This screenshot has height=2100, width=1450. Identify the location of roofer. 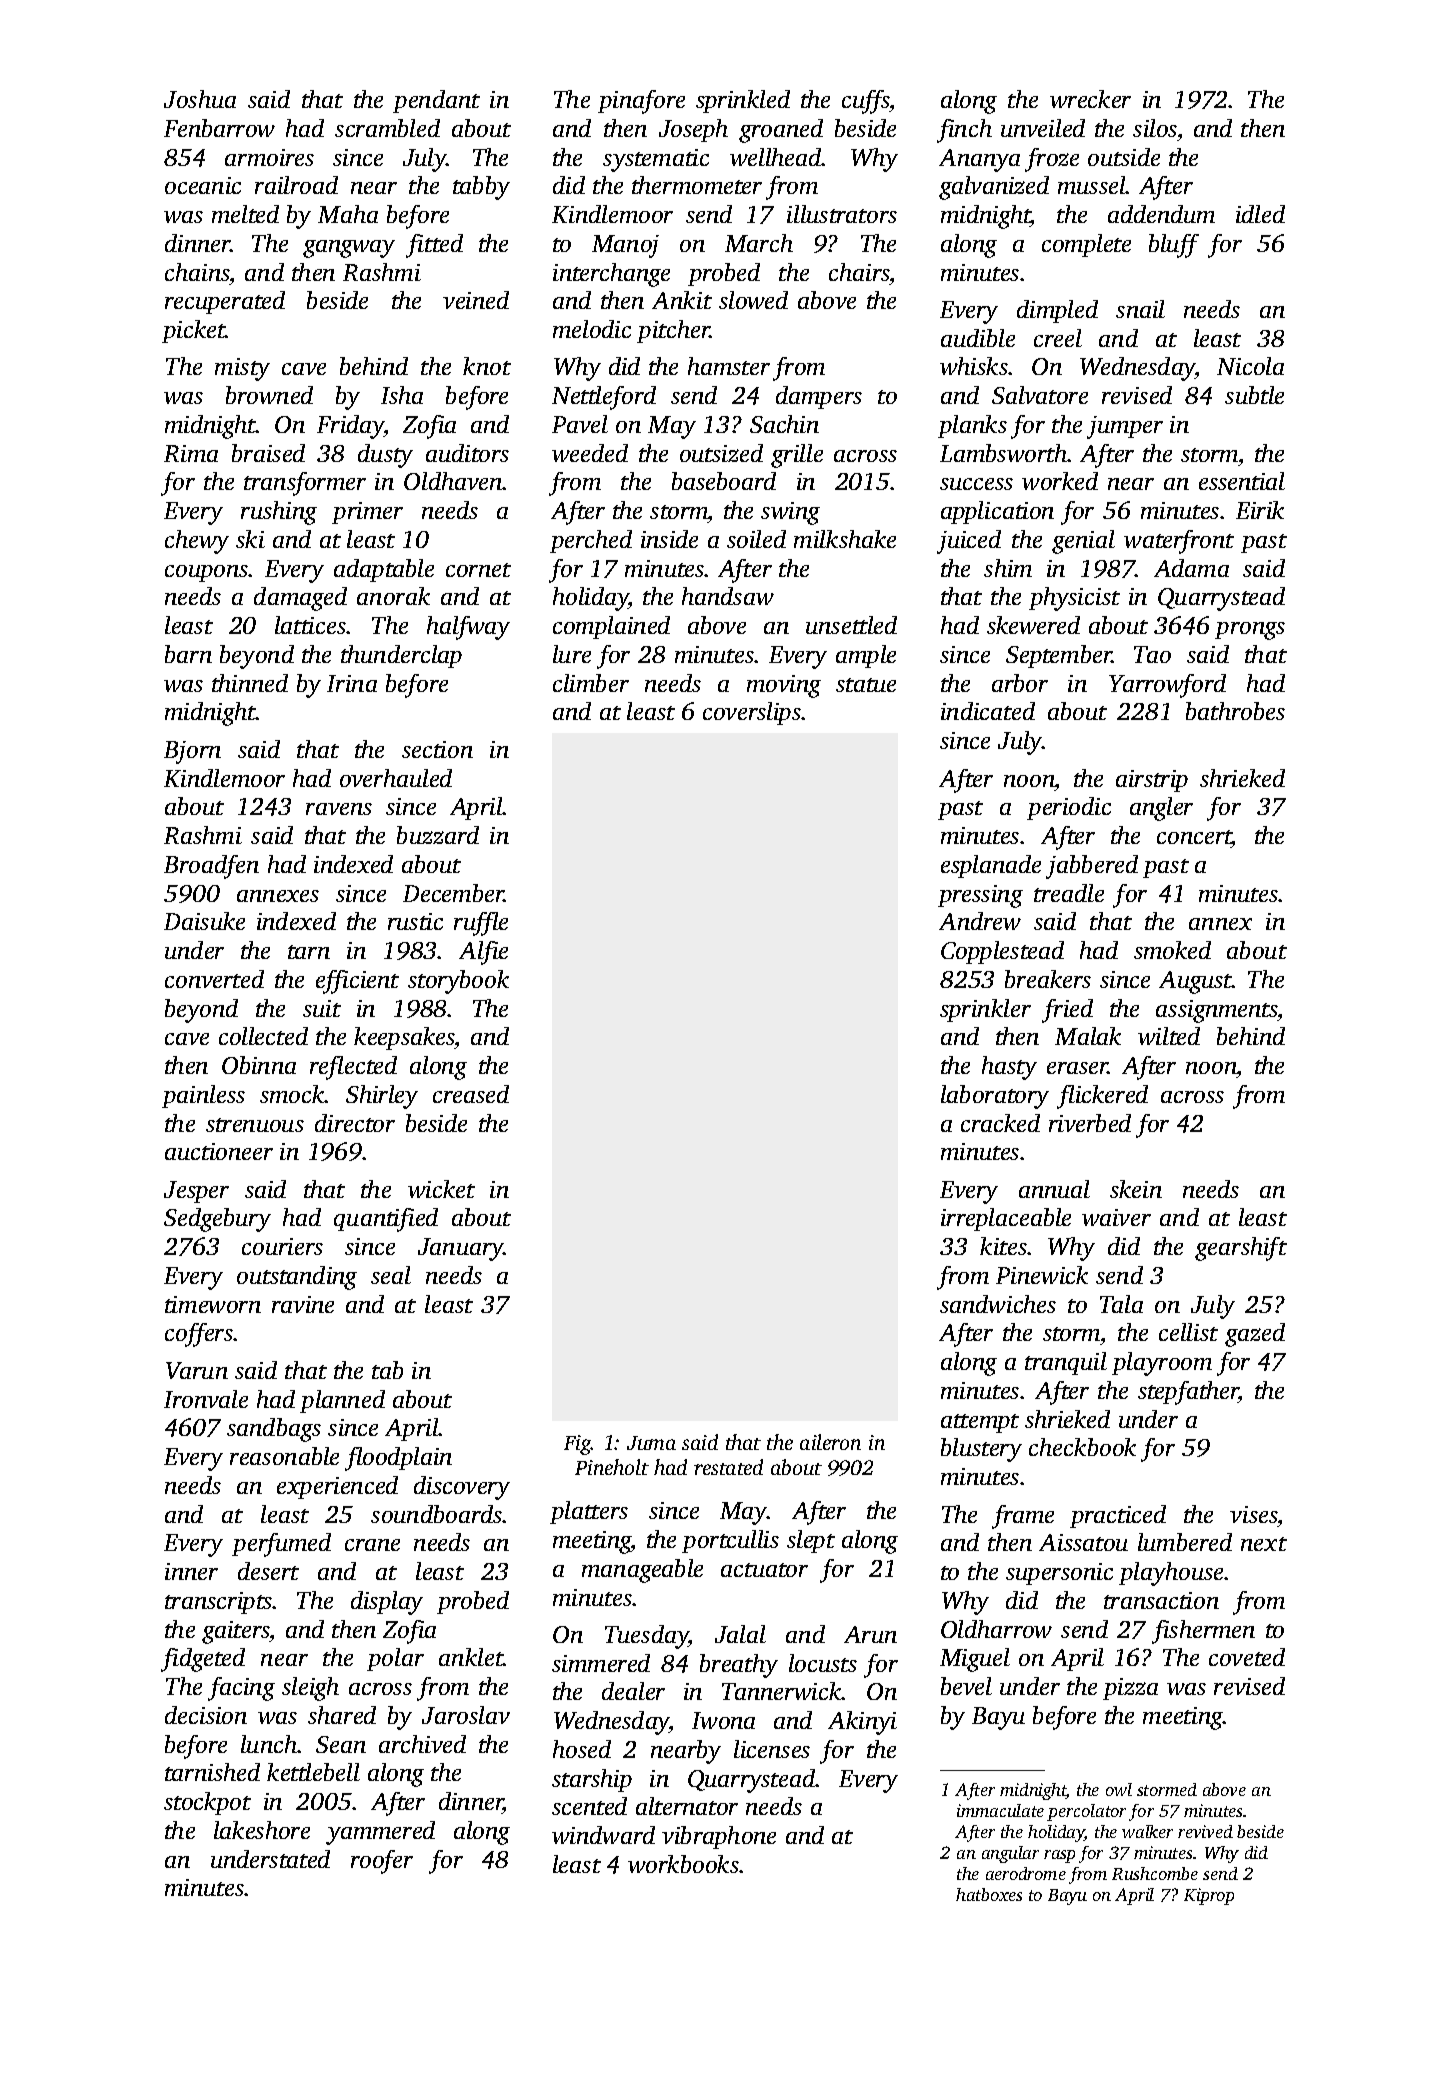
(382, 1862).
